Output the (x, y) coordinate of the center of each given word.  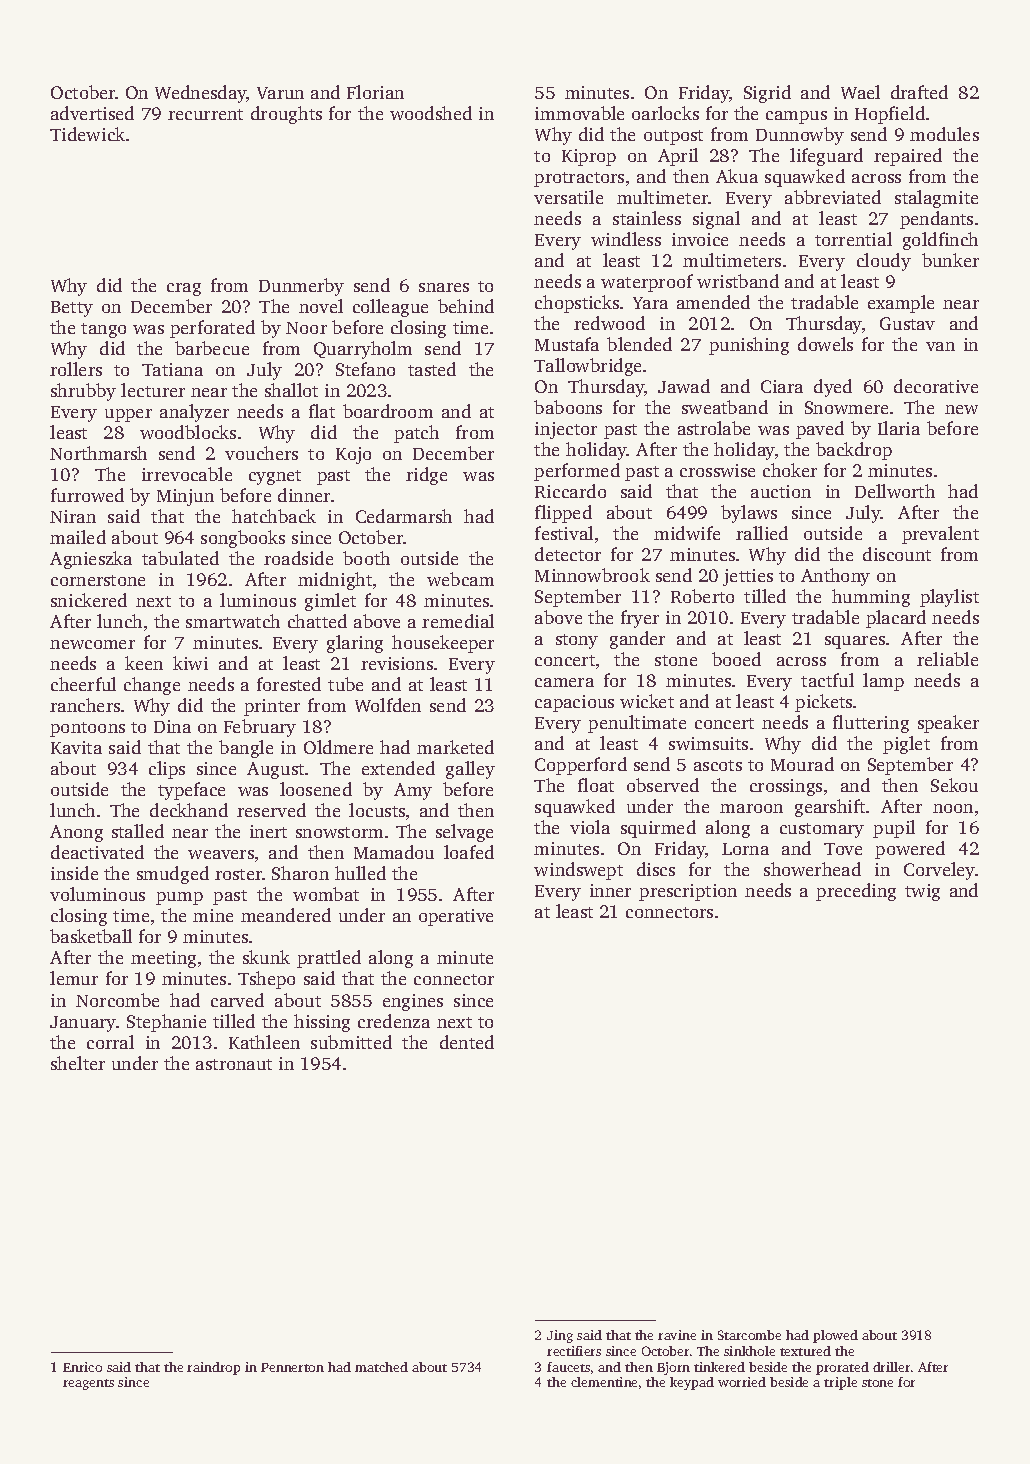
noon (953, 808)
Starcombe (749, 1335)
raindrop (213, 1368)
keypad (692, 1383)
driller (891, 1367)
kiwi (190, 663)
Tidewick (87, 134)
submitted (351, 1042)
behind (466, 306)
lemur (74, 978)
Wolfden (388, 705)
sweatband (725, 407)
